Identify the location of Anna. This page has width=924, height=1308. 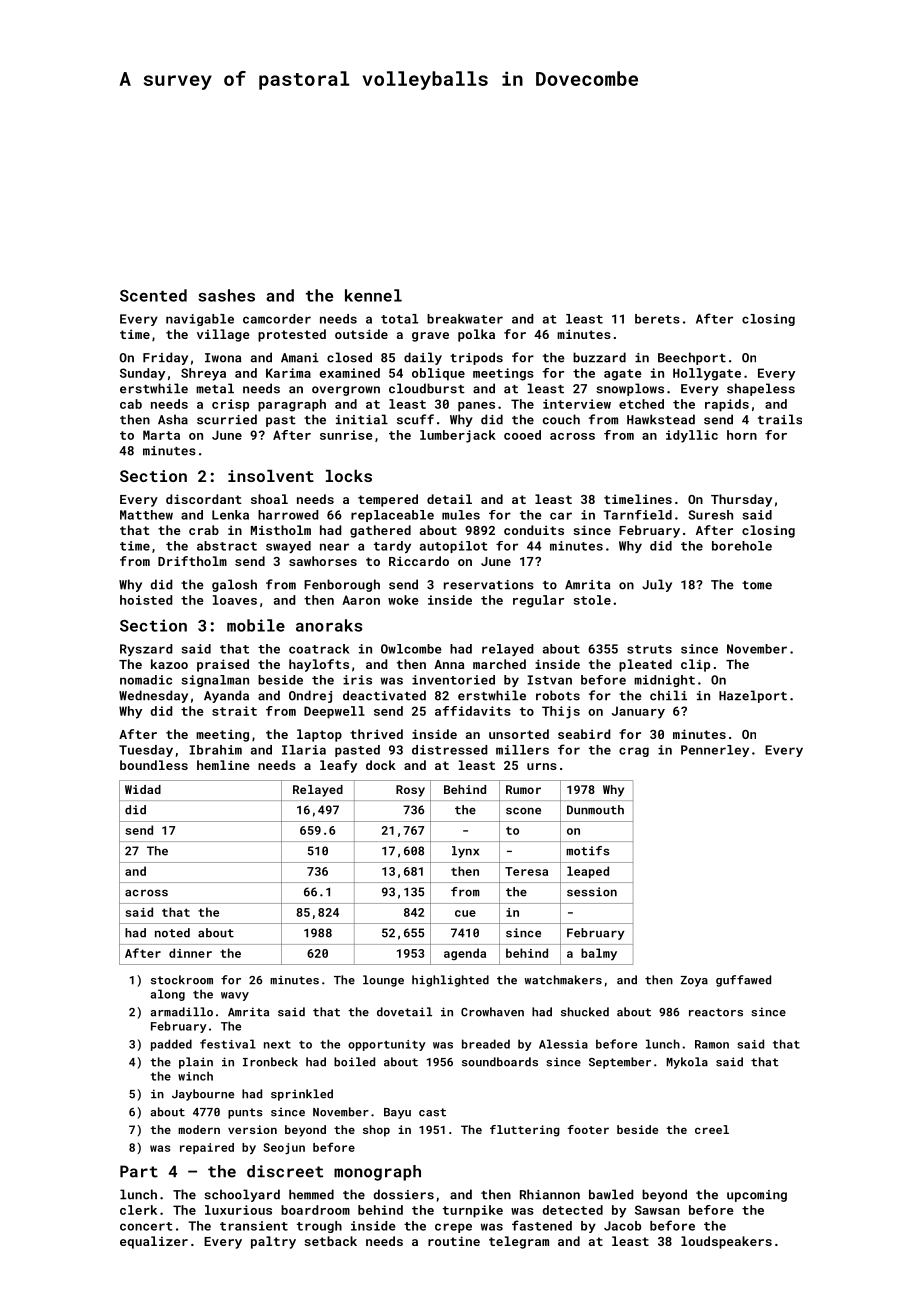
(449, 664).
